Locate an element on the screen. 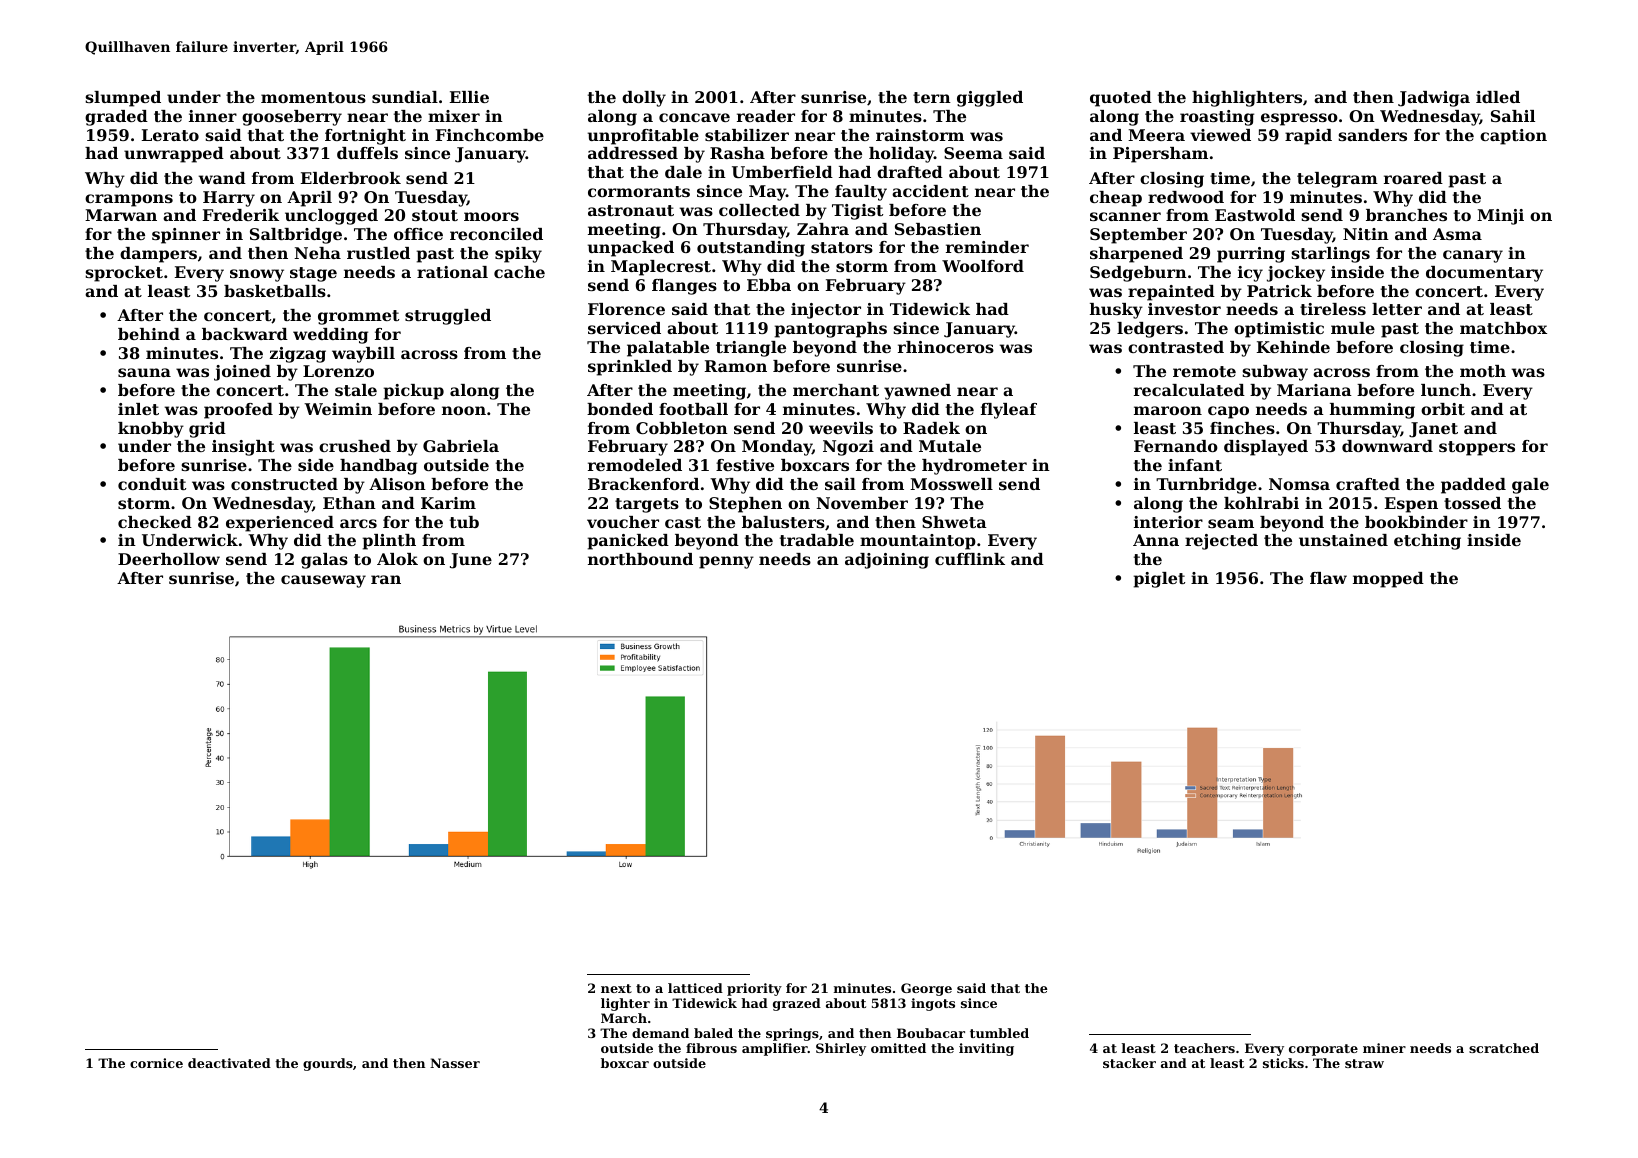 This screenshot has height=1158, width=1638. orbit is located at coordinates (1443, 409).
